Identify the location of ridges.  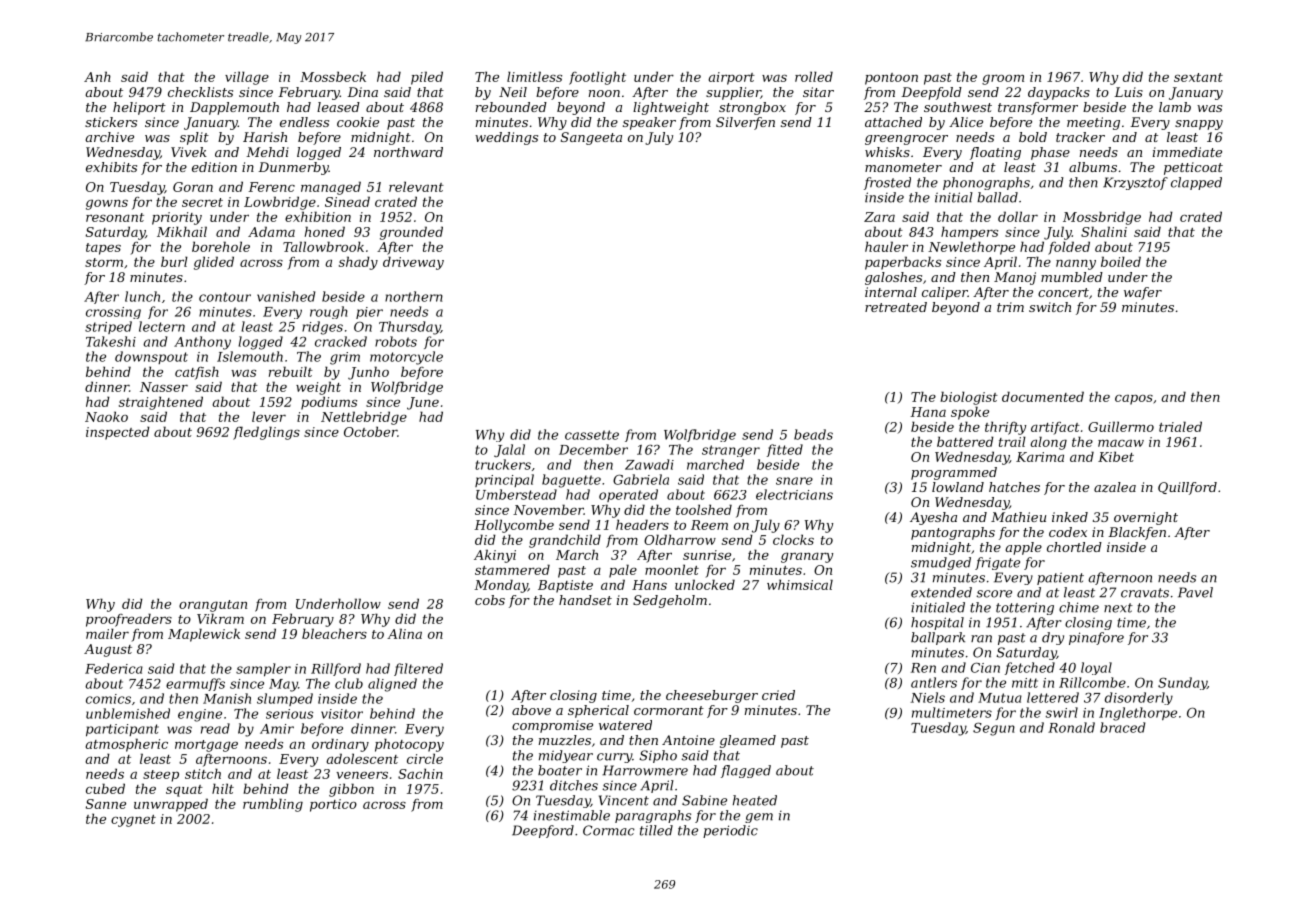
(322, 328).
